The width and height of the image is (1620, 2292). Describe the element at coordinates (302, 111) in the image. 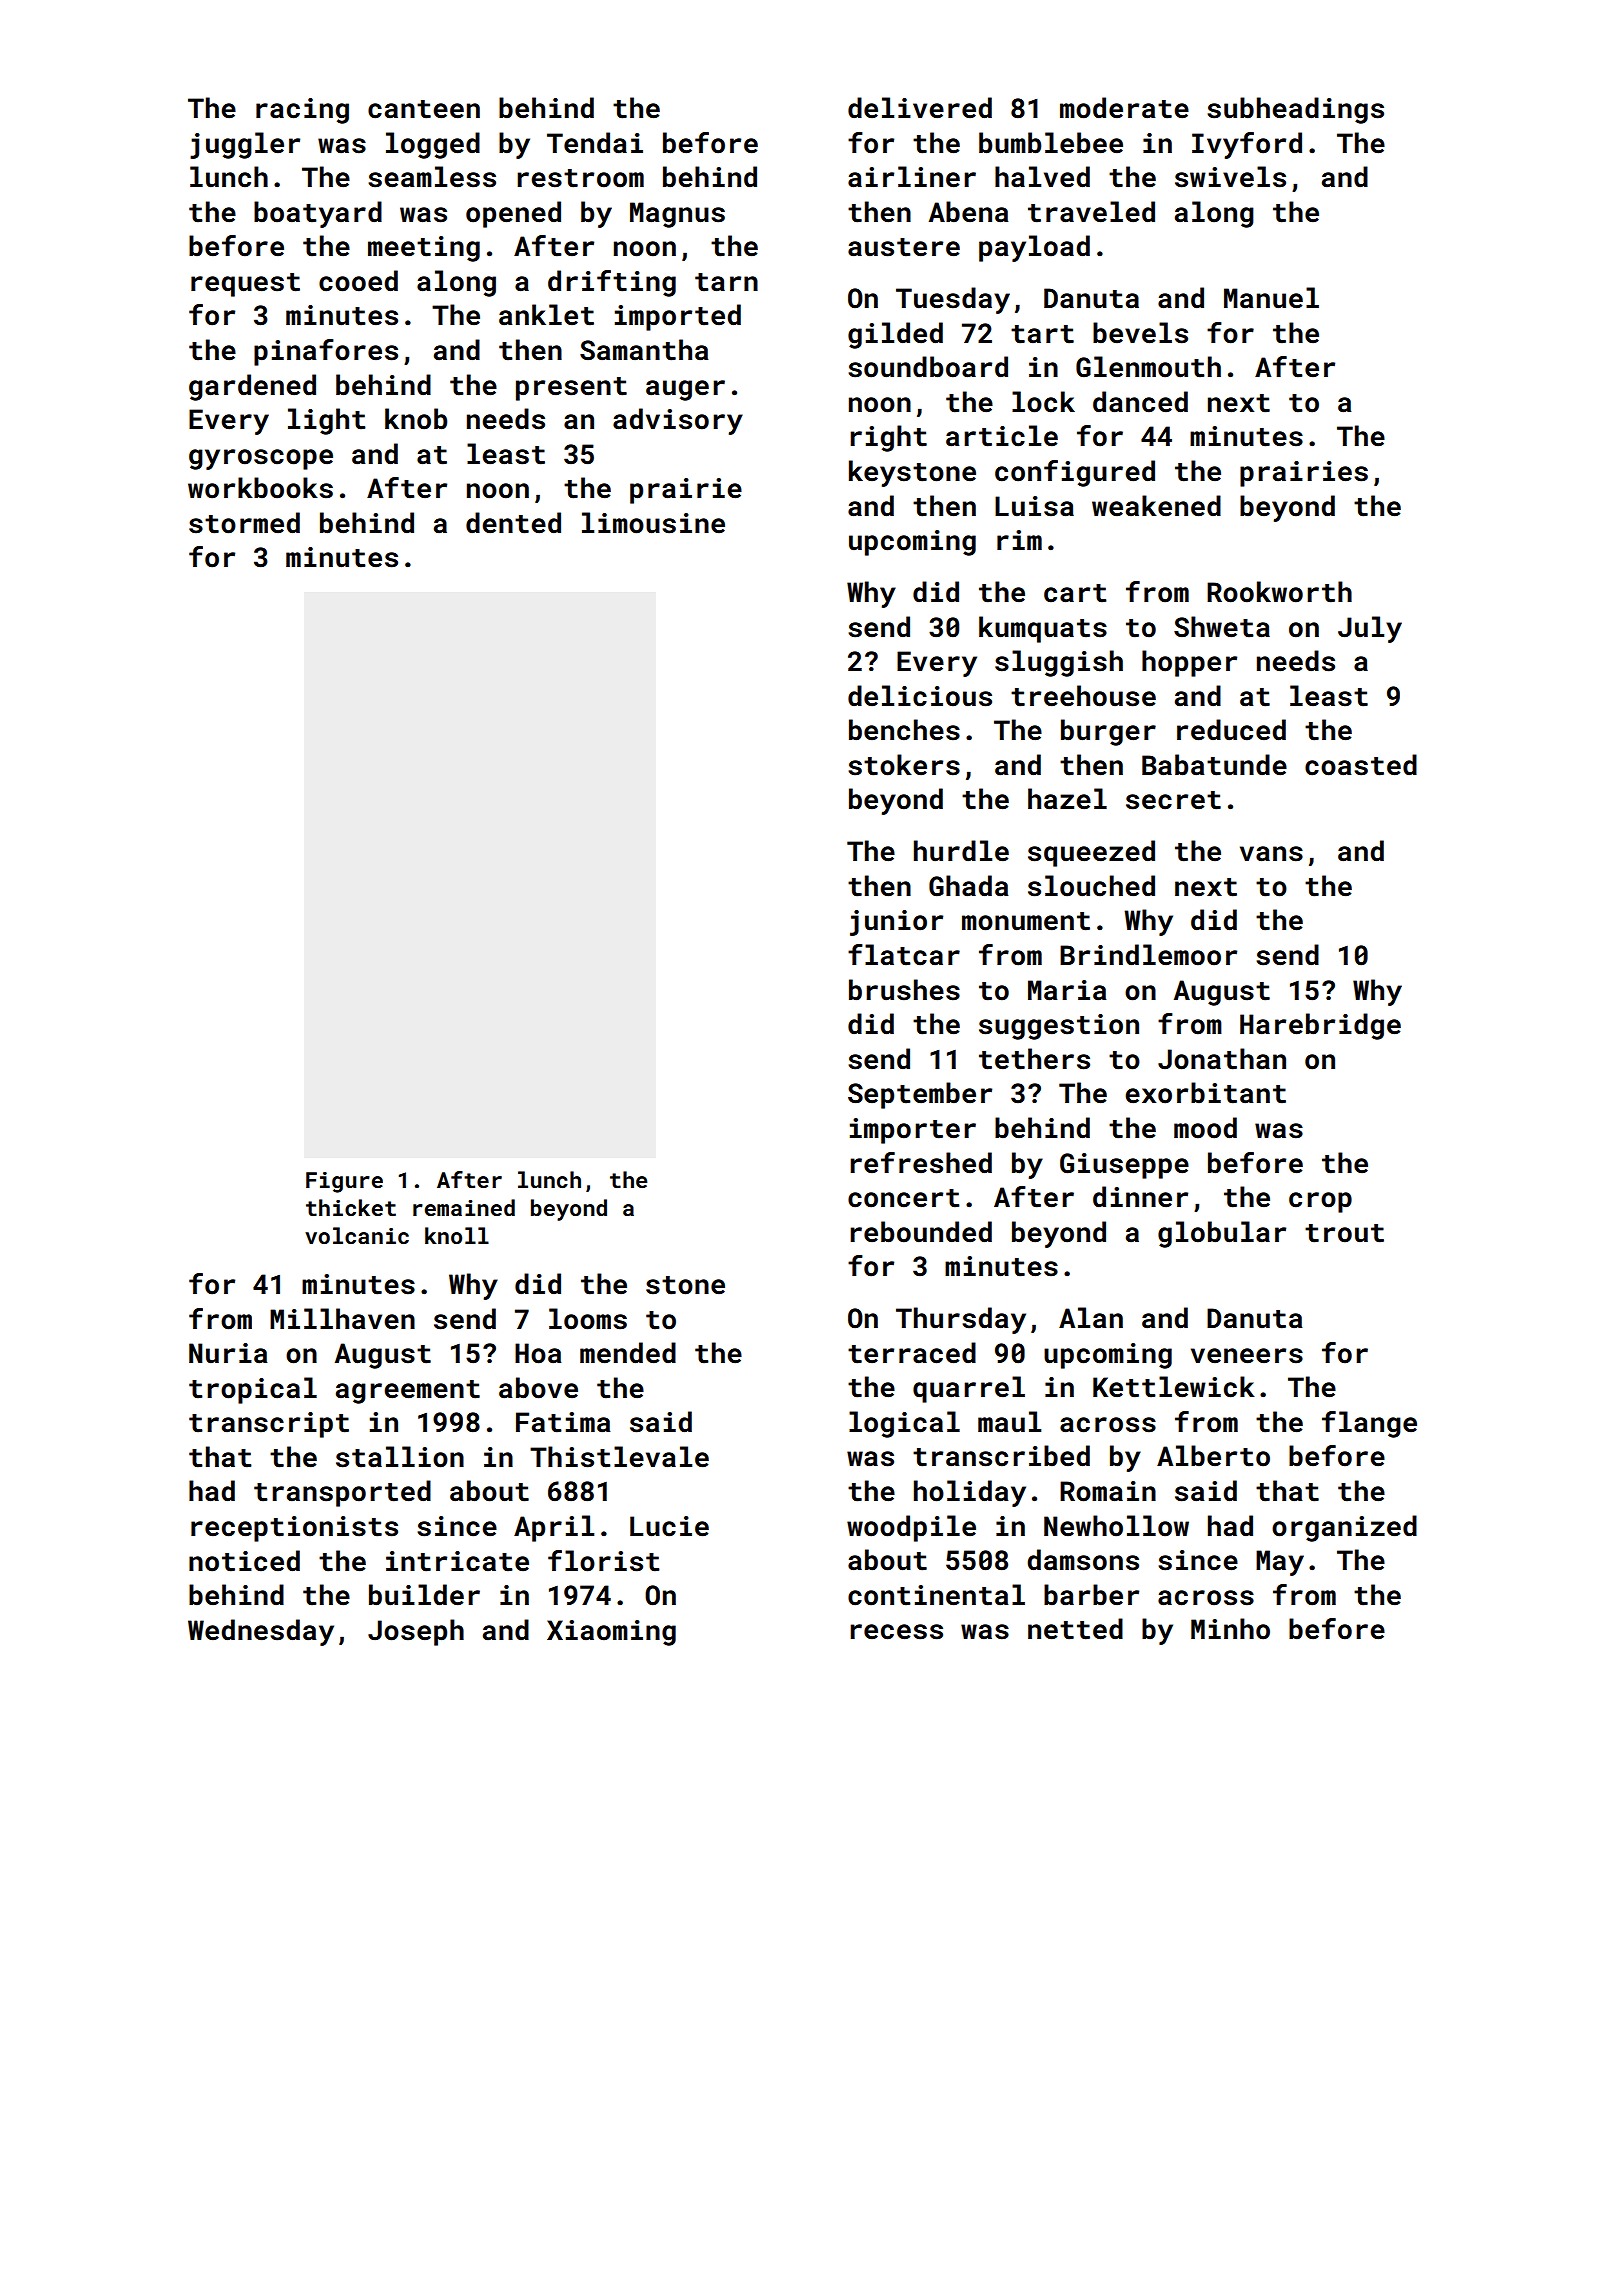

I see `racing` at that location.
